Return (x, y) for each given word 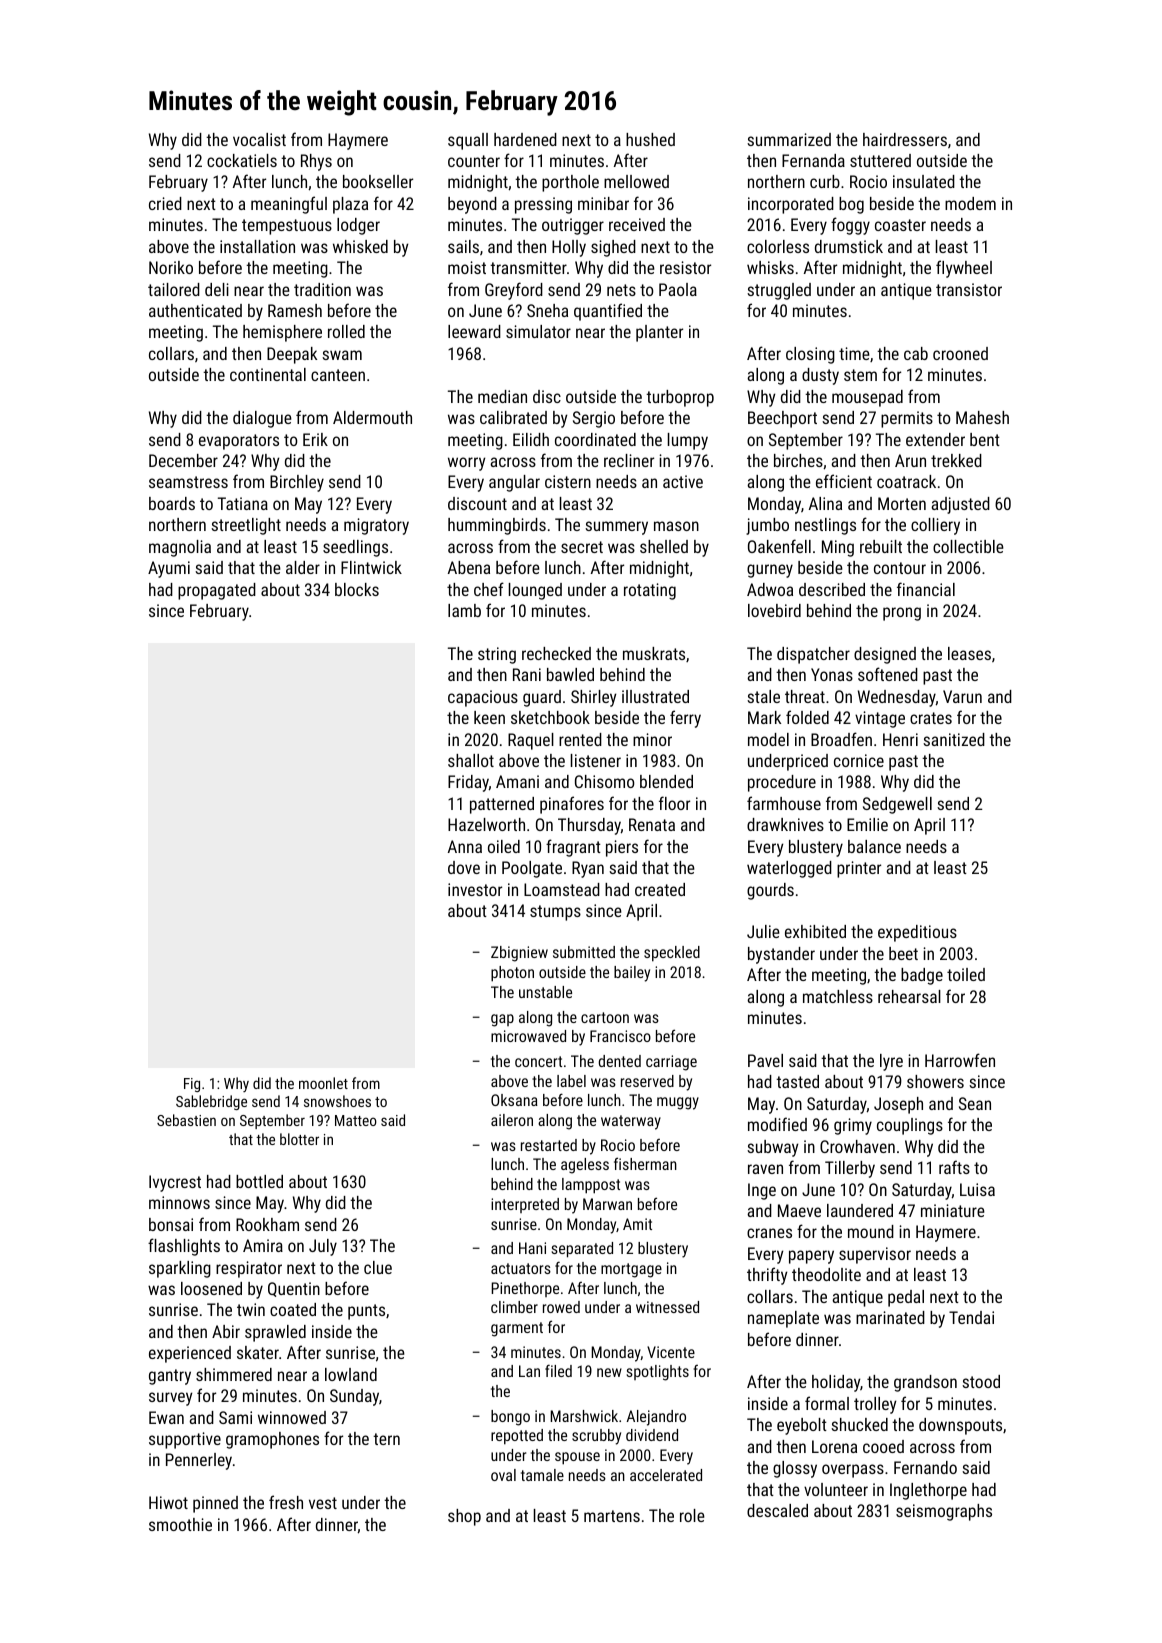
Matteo (356, 1120)
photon (512, 974)
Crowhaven (857, 1146)
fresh (286, 1502)
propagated (217, 591)
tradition (322, 289)
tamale (542, 1475)
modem (970, 203)
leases (969, 653)
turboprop (680, 398)
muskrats (654, 653)
